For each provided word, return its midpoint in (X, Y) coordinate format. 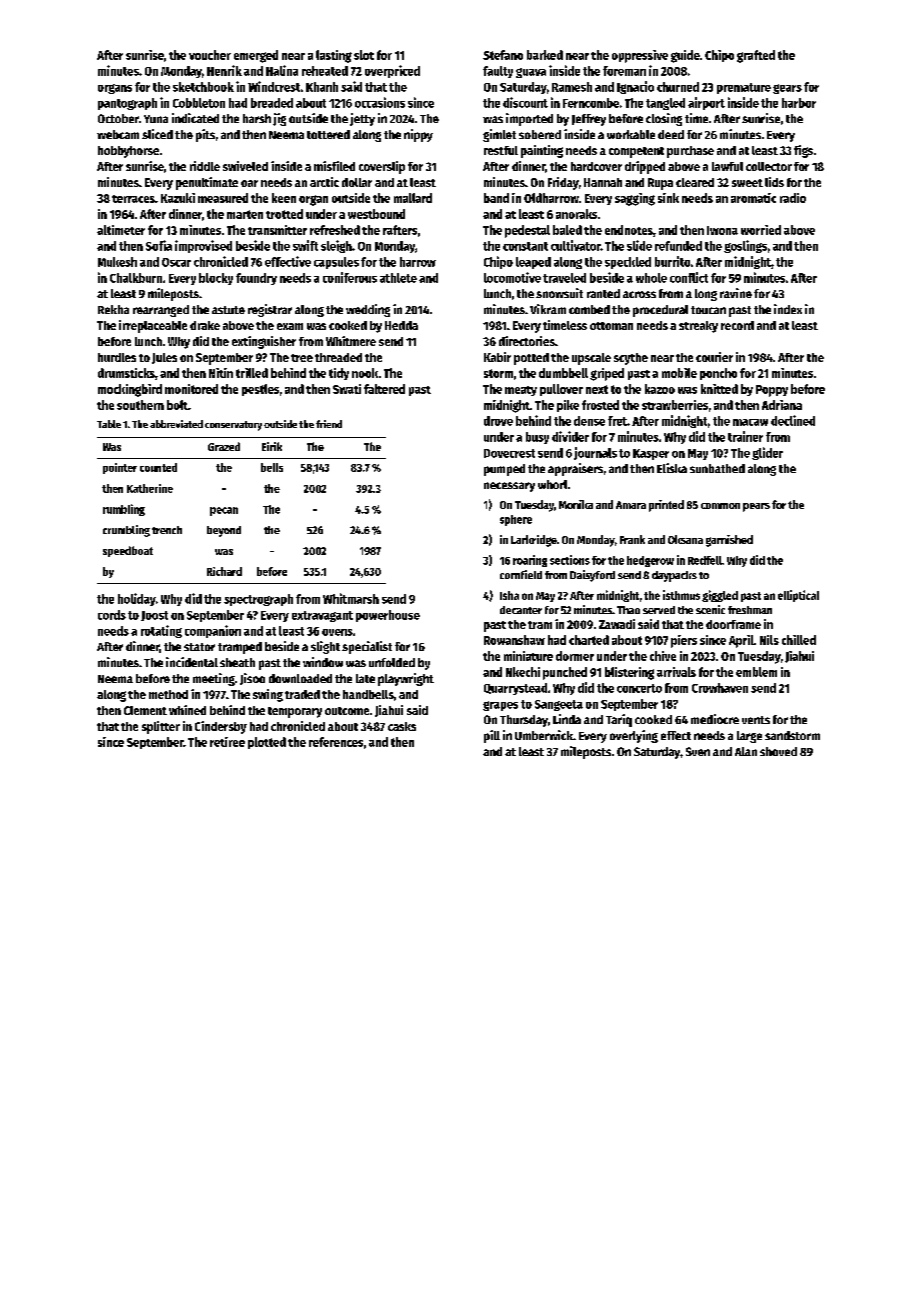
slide (639, 245)
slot (364, 55)
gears (787, 89)
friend (329, 424)
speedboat (128, 551)
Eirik (272, 446)
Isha (509, 595)
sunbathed (717, 468)
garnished (729, 541)
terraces (133, 199)
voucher (210, 55)
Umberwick (544, 735)
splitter (161, 727)
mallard (413, 198)
